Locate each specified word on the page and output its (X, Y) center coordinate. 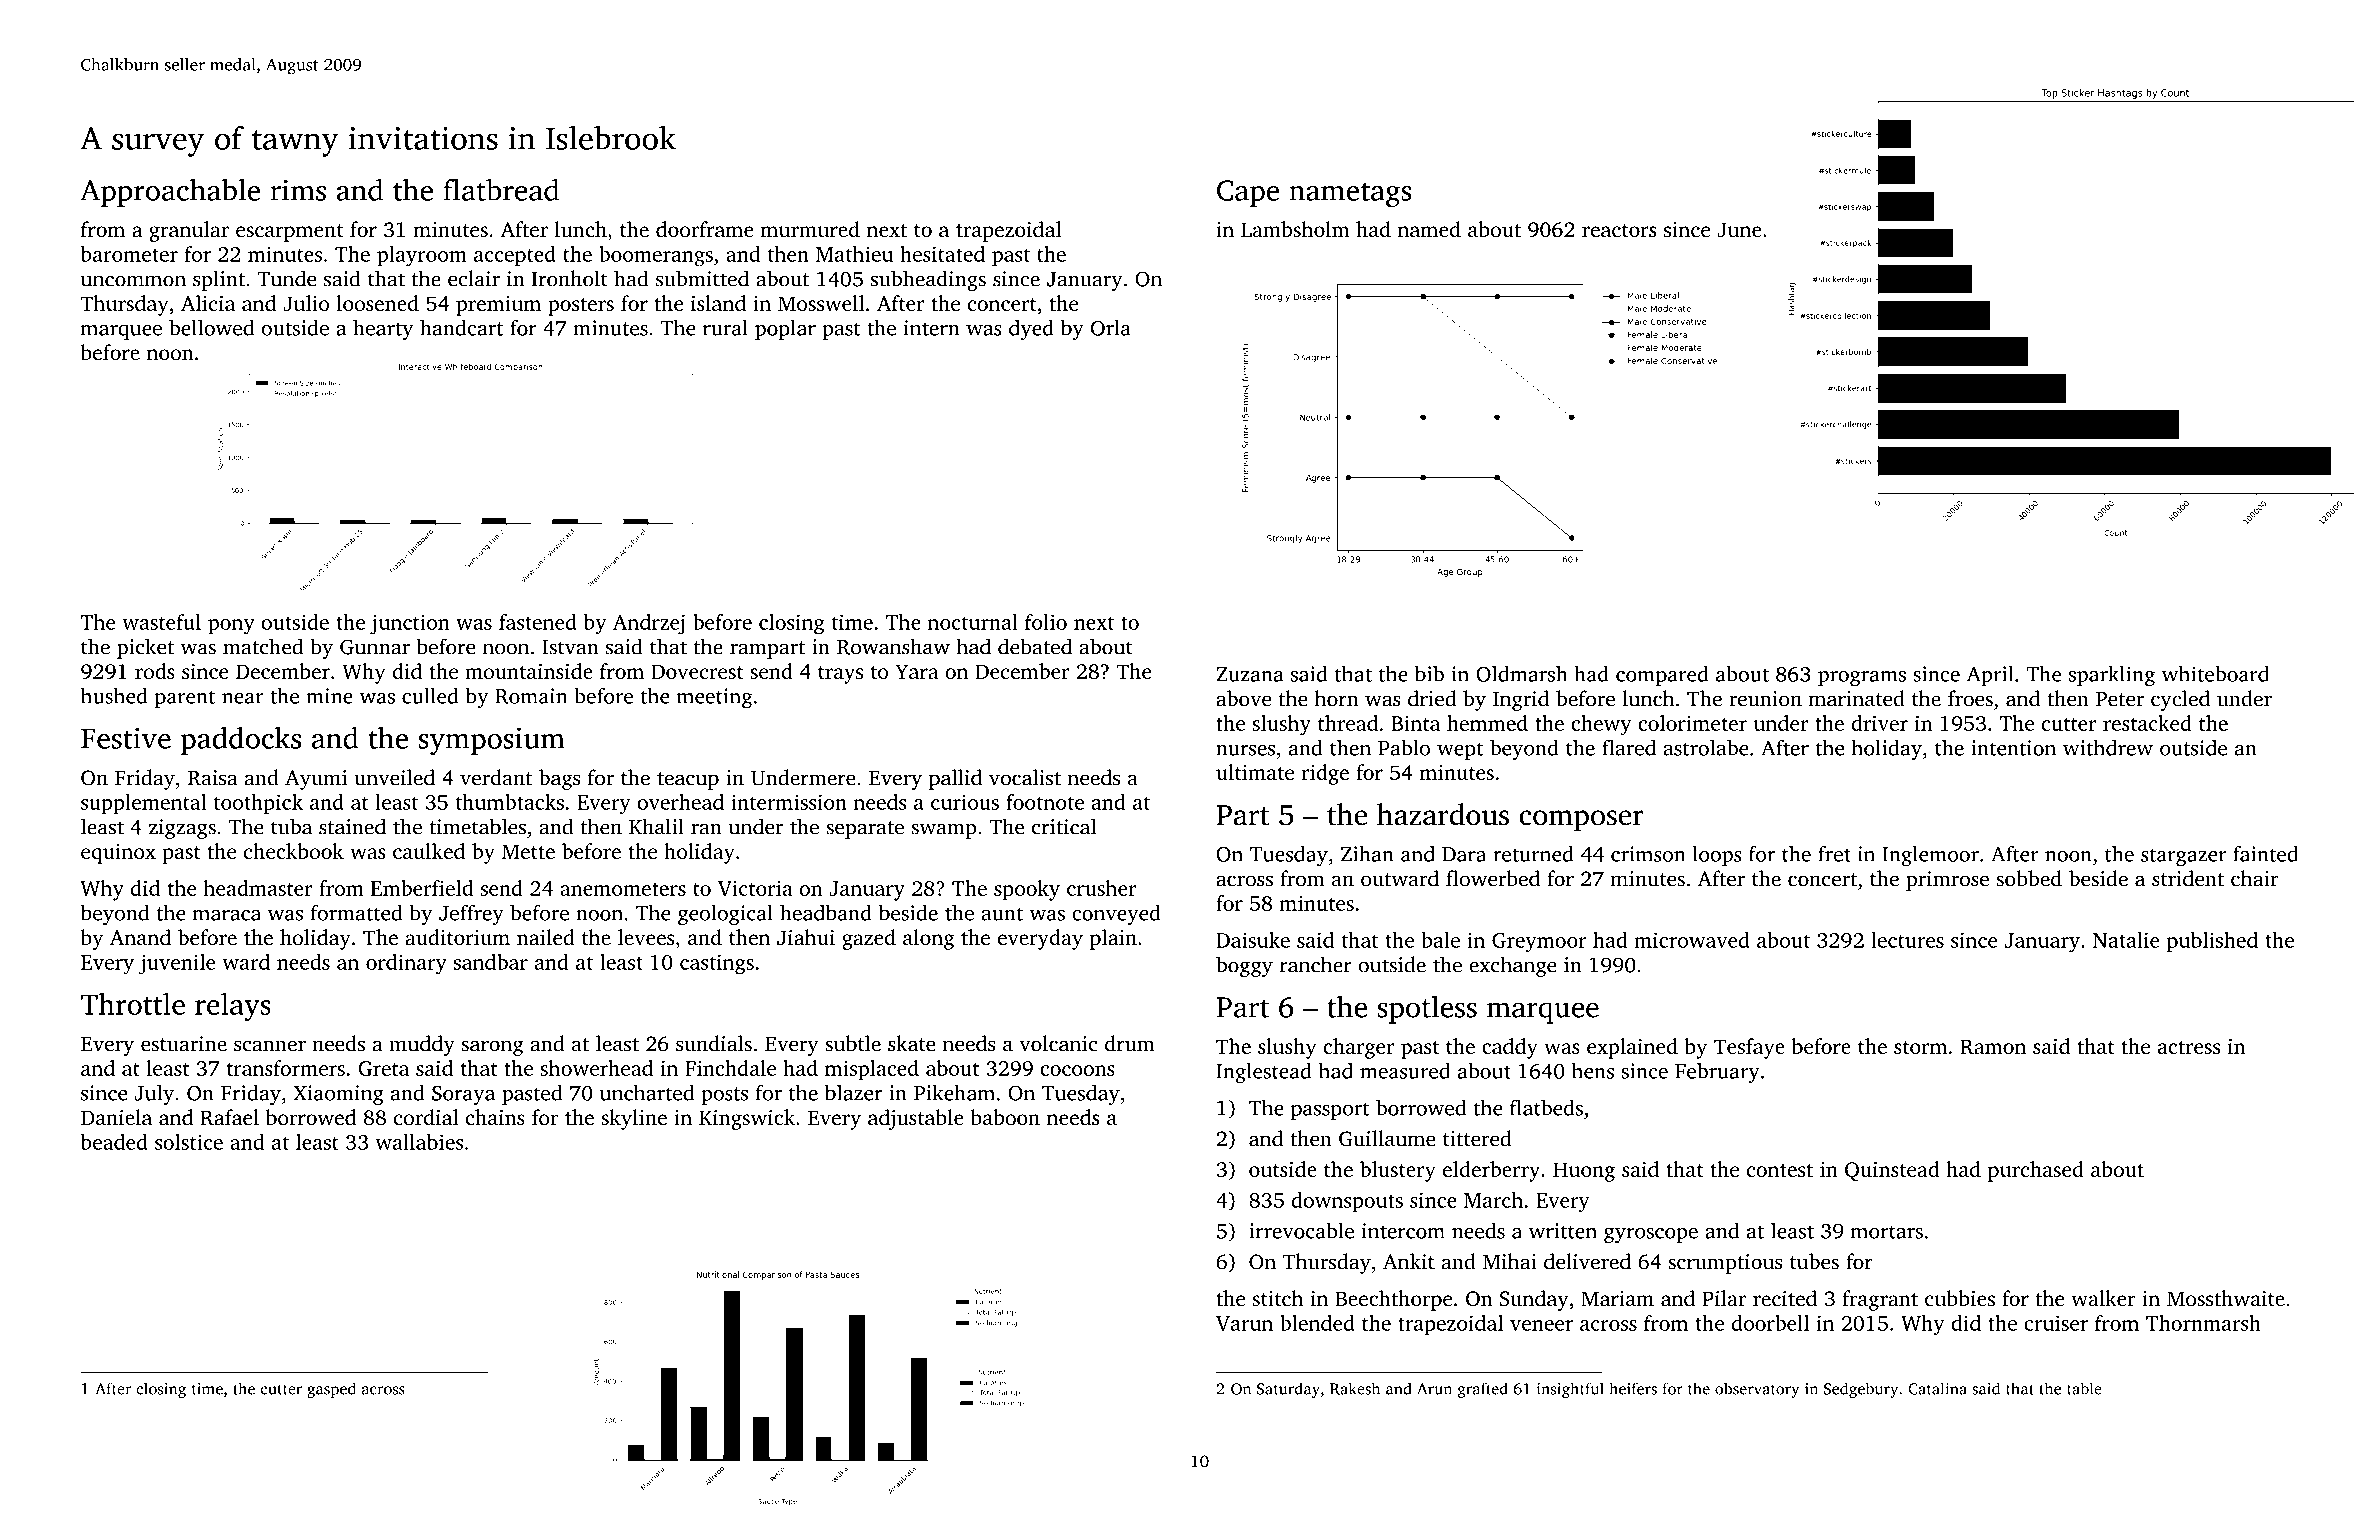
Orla (1111, 327)
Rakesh (1355, 1388)
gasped (331, 1390)
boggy (1244, 966)
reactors (1619, 230)
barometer (129, 254)
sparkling (2112, 676)
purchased (2036, 1171)
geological (725, 915)
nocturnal (973, 622)
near (243, 698)
